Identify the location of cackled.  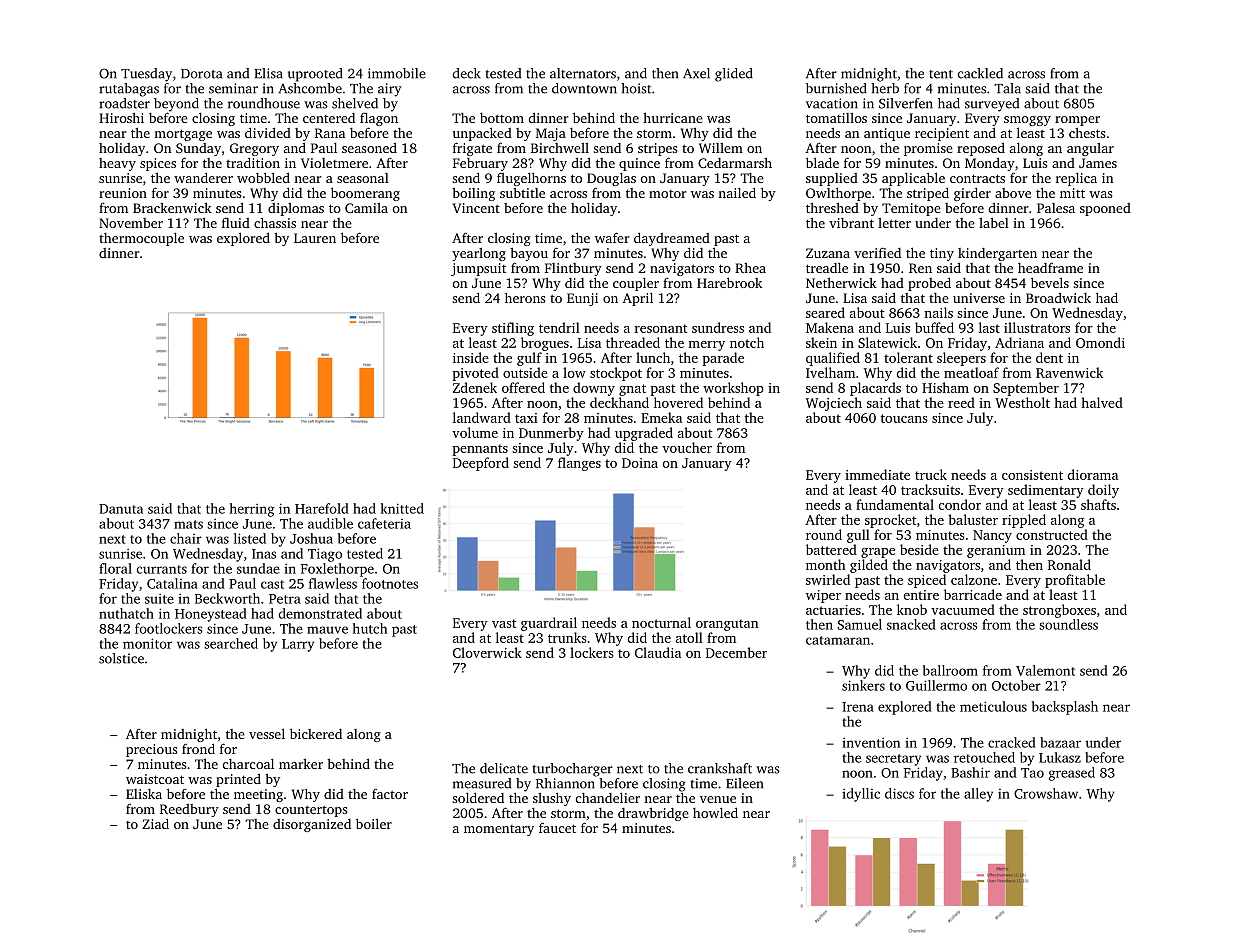
(980, 73).
